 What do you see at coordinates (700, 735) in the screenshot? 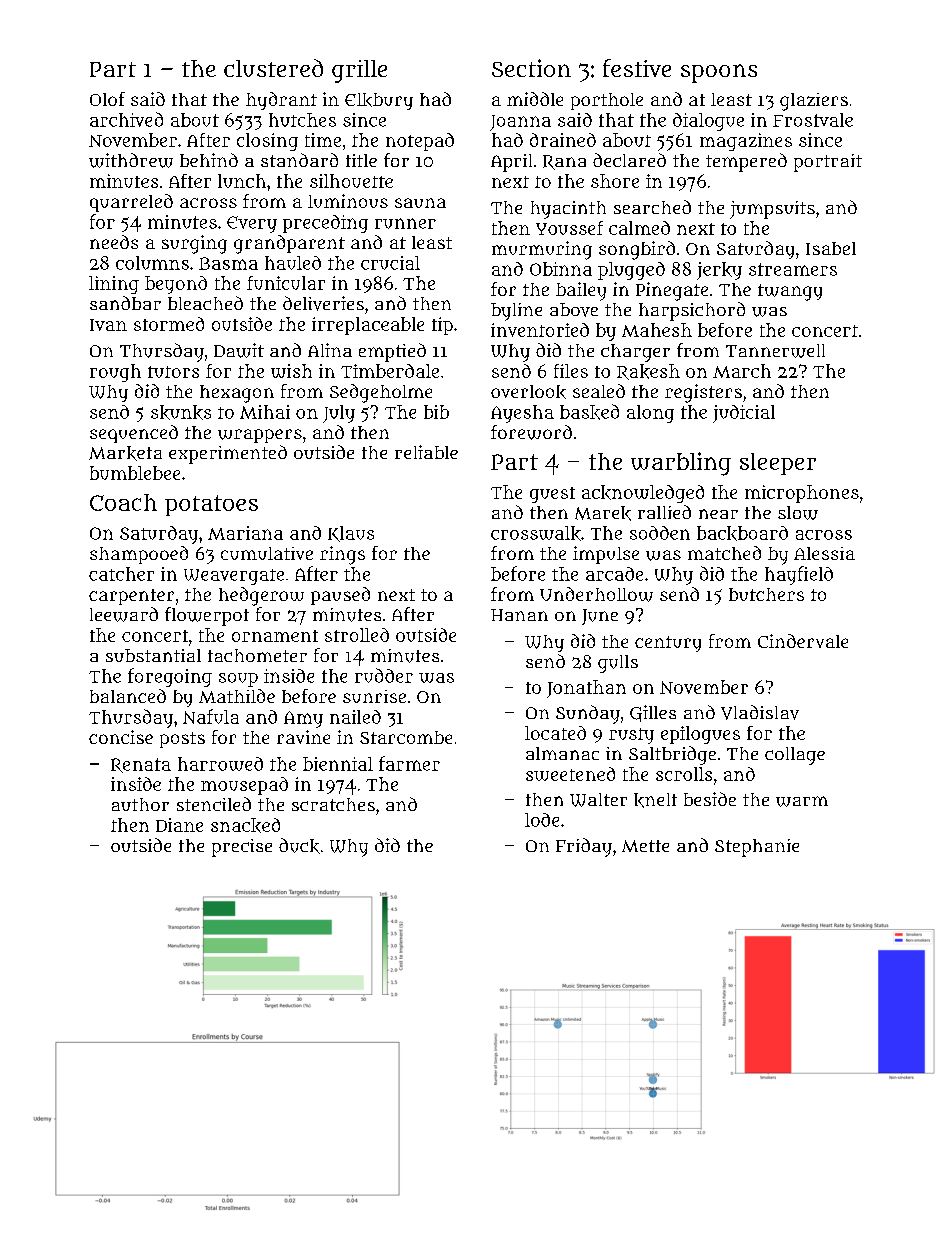
I see `epilogues` at bounding box center [700, 735].
